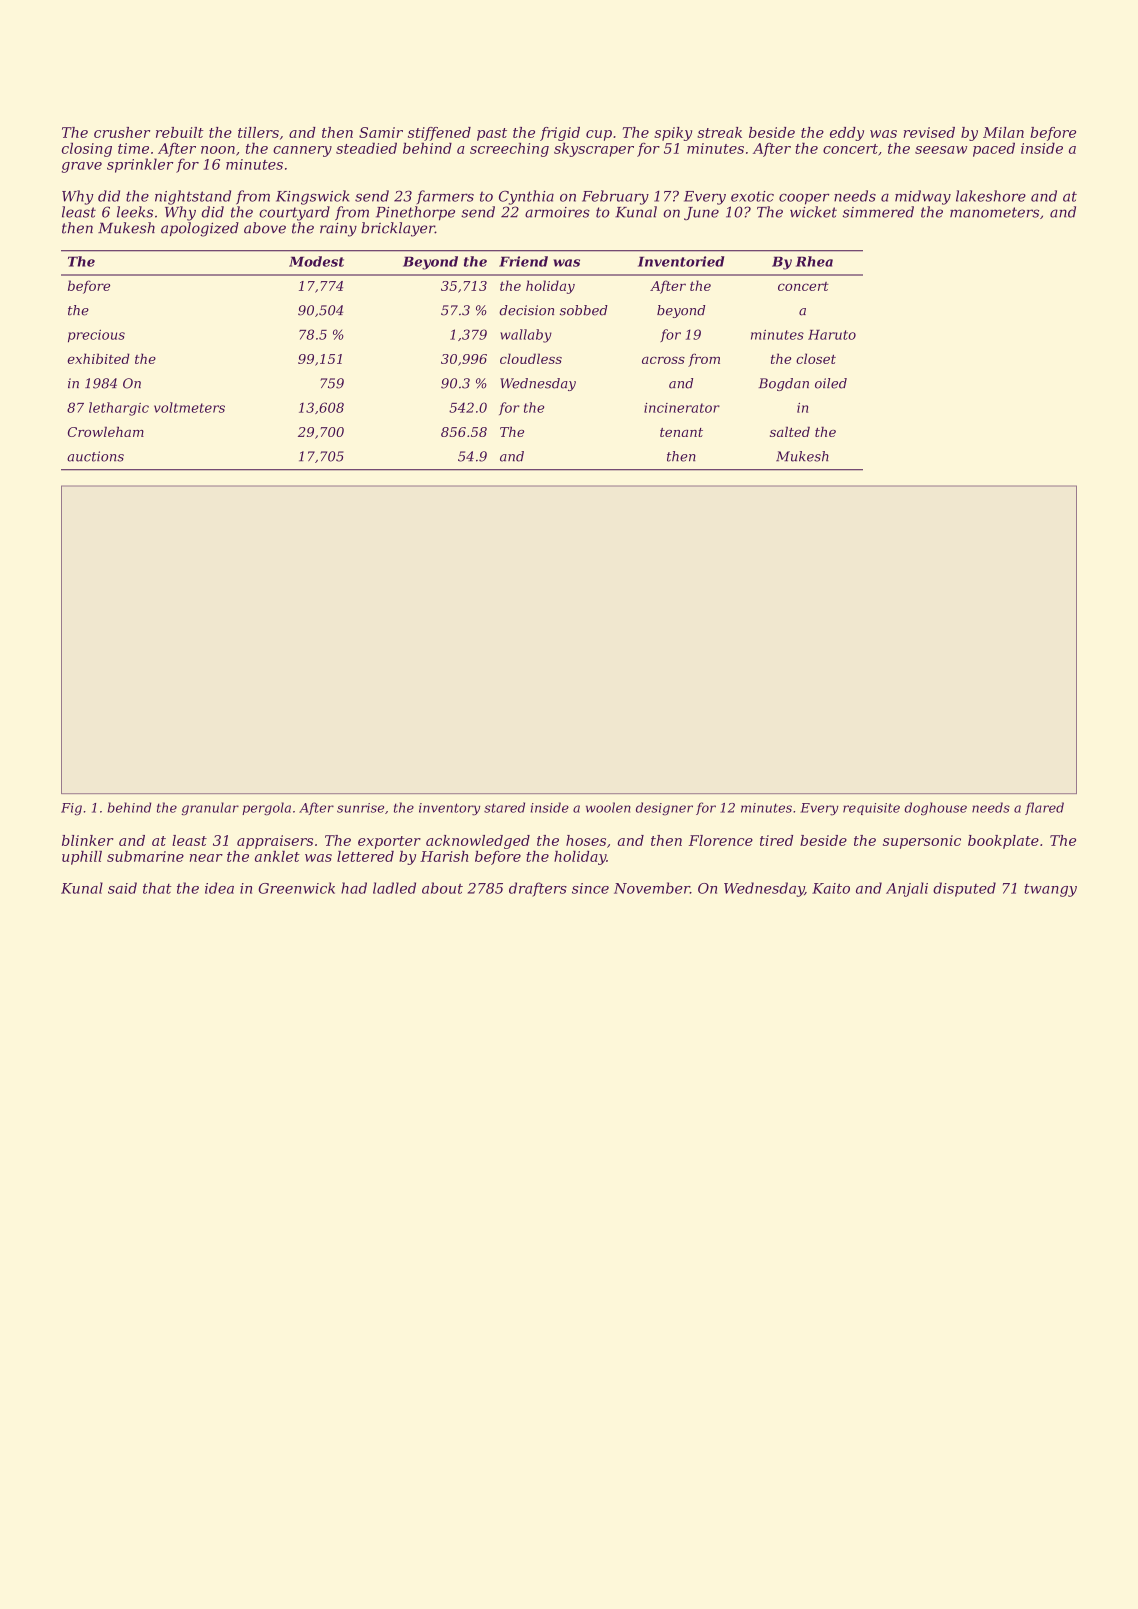 The image size is (1138, 1609). I want to click on frigid, so click(560, 134).
